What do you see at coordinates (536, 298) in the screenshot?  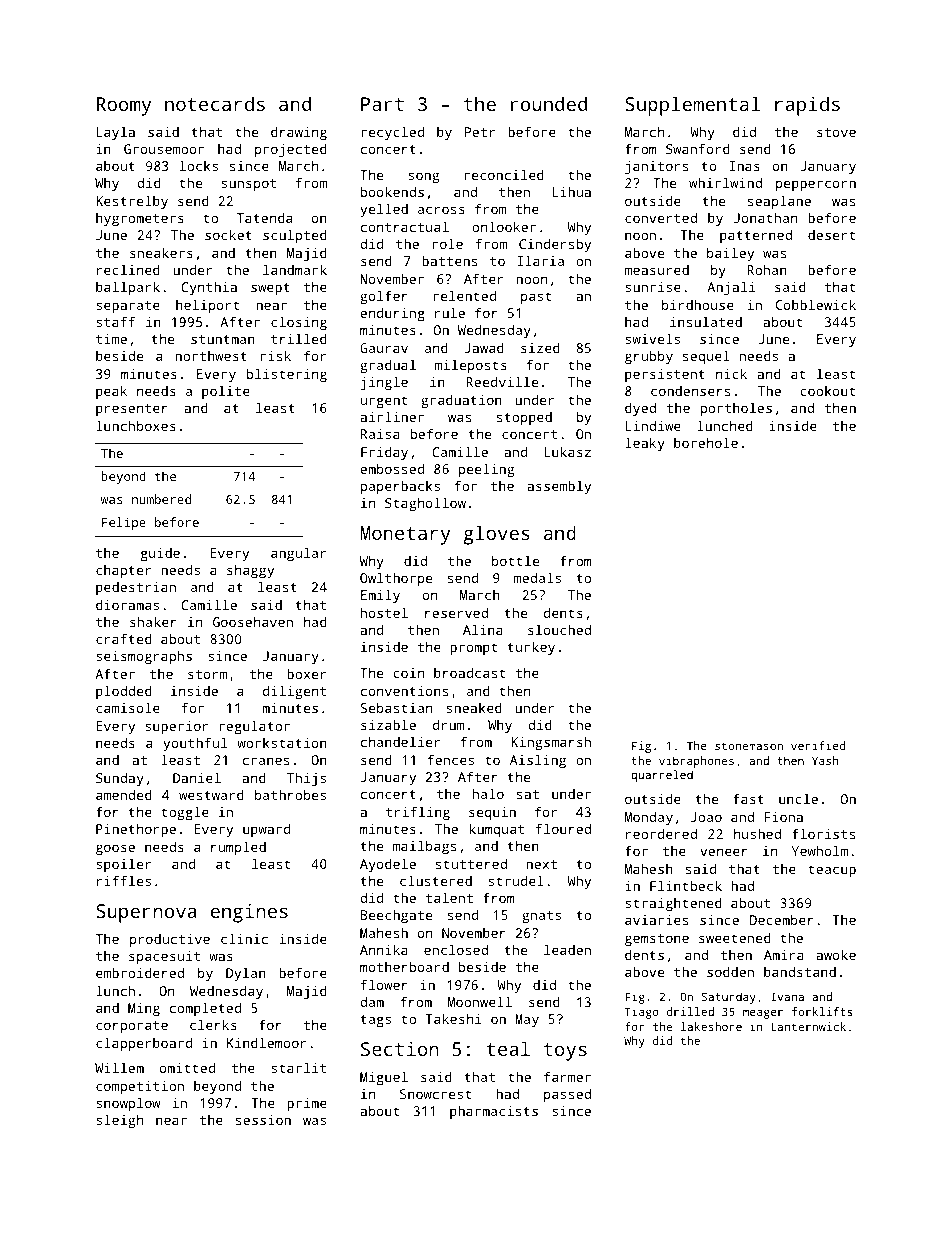 I see `past` at bounding box center [536, 298].
